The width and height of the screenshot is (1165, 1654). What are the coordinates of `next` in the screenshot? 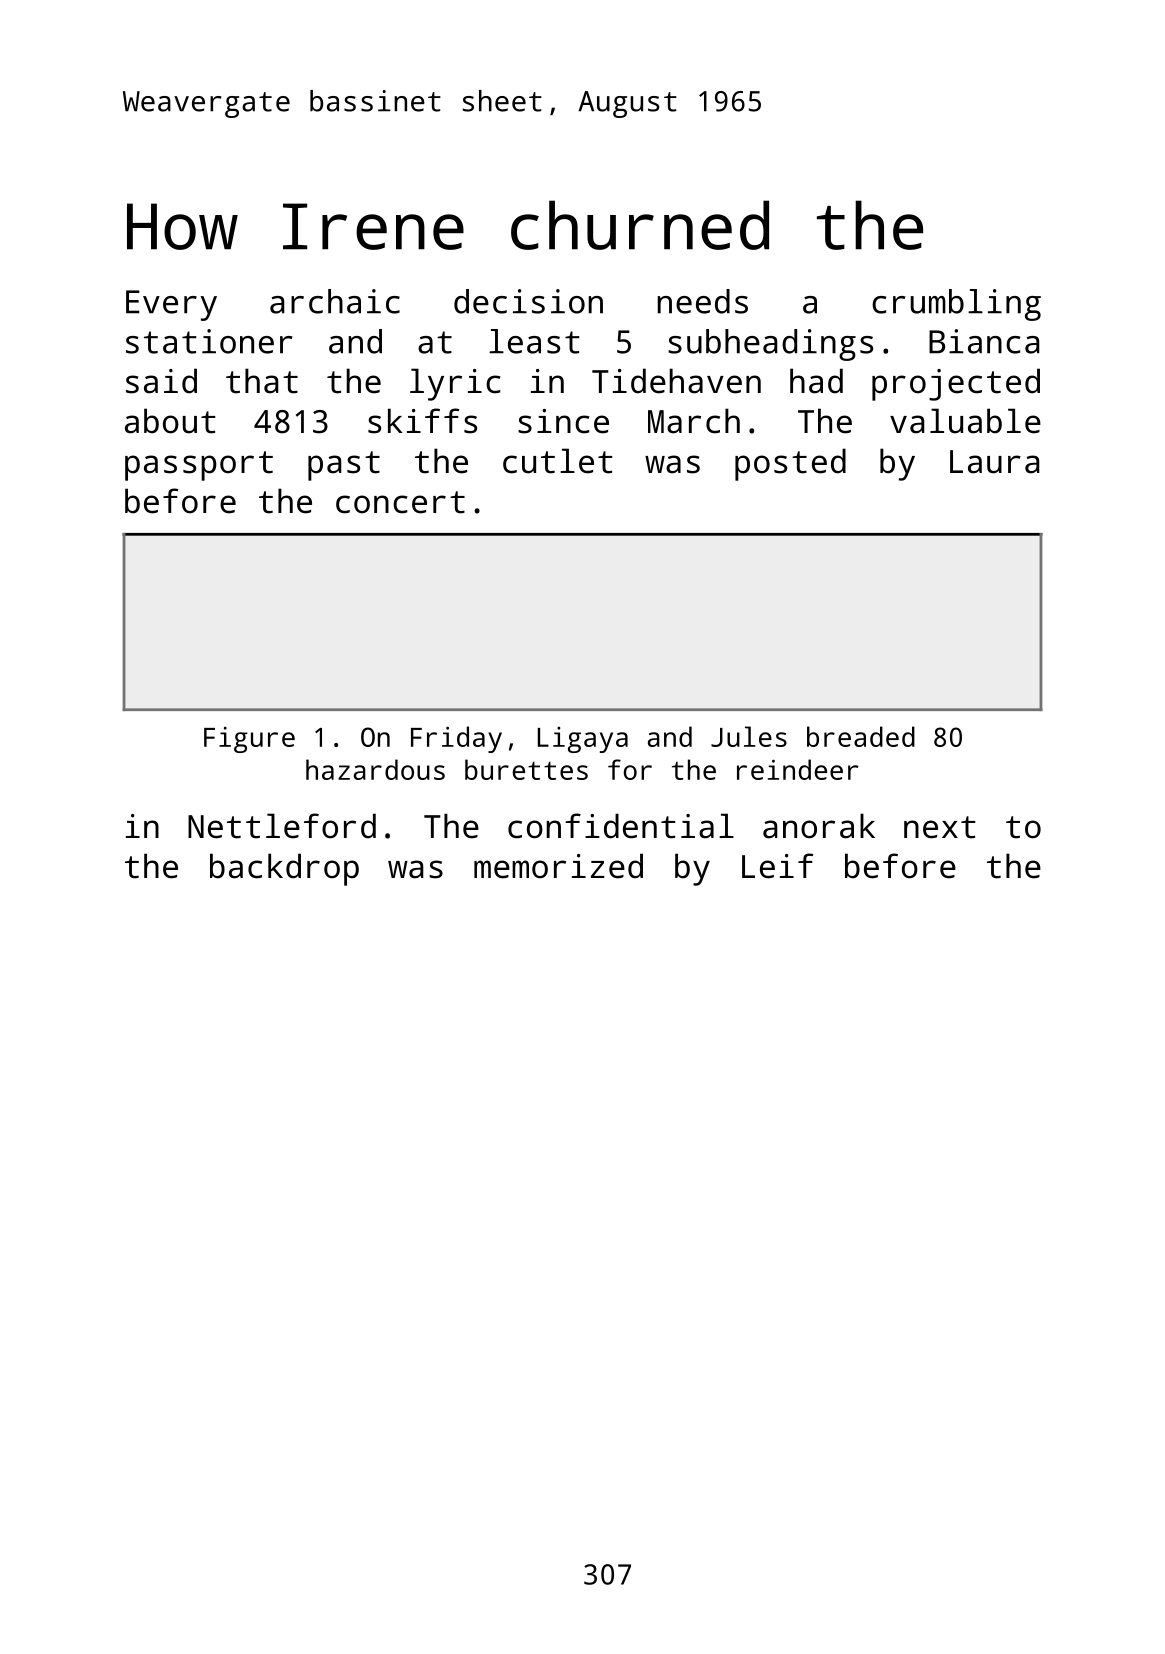 It's located at (940, 827).
